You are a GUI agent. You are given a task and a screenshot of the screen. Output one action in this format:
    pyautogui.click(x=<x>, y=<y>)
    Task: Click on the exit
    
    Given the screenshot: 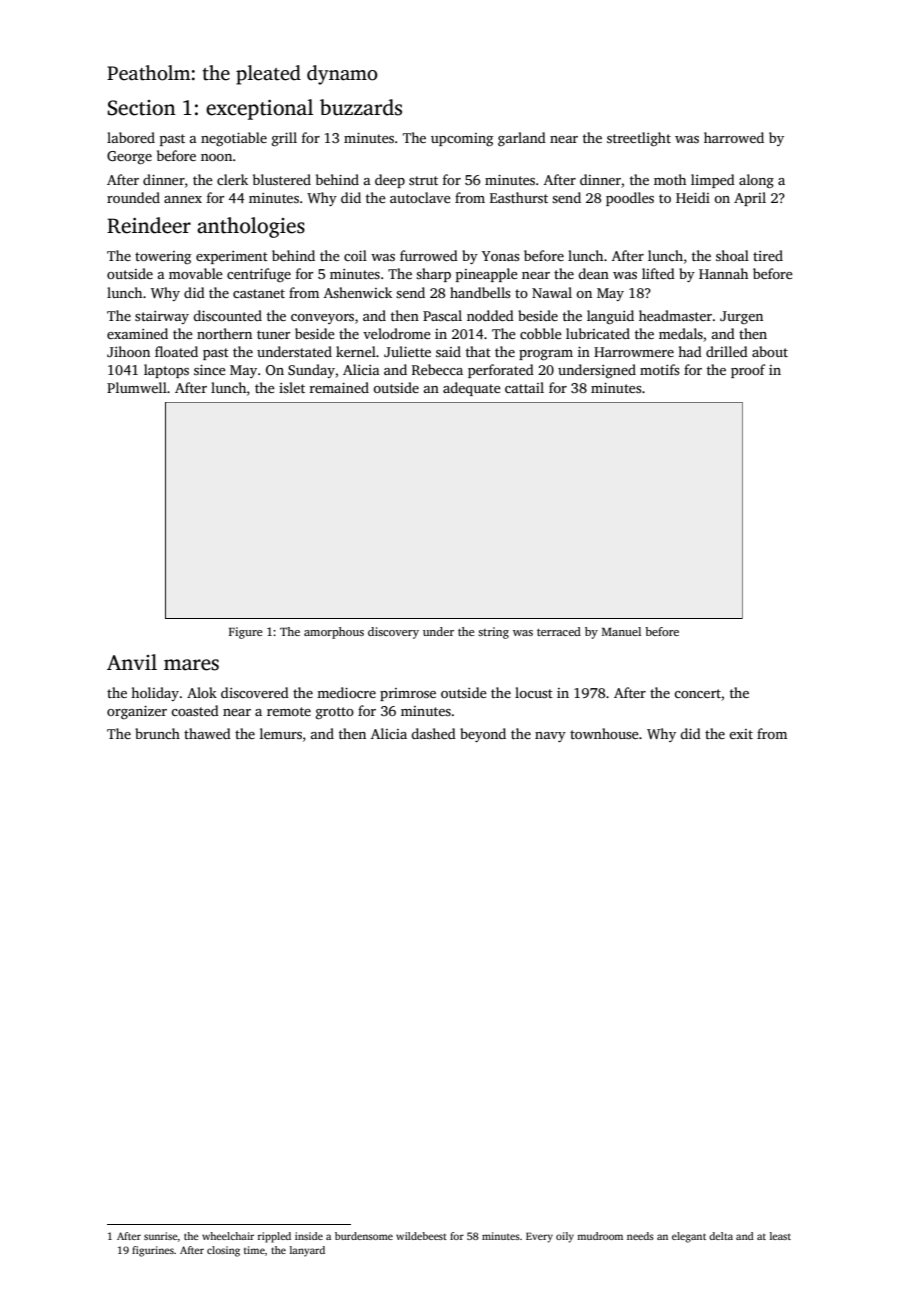 What is the action you would take?
    pyautogui.click(x=741, y=734)
